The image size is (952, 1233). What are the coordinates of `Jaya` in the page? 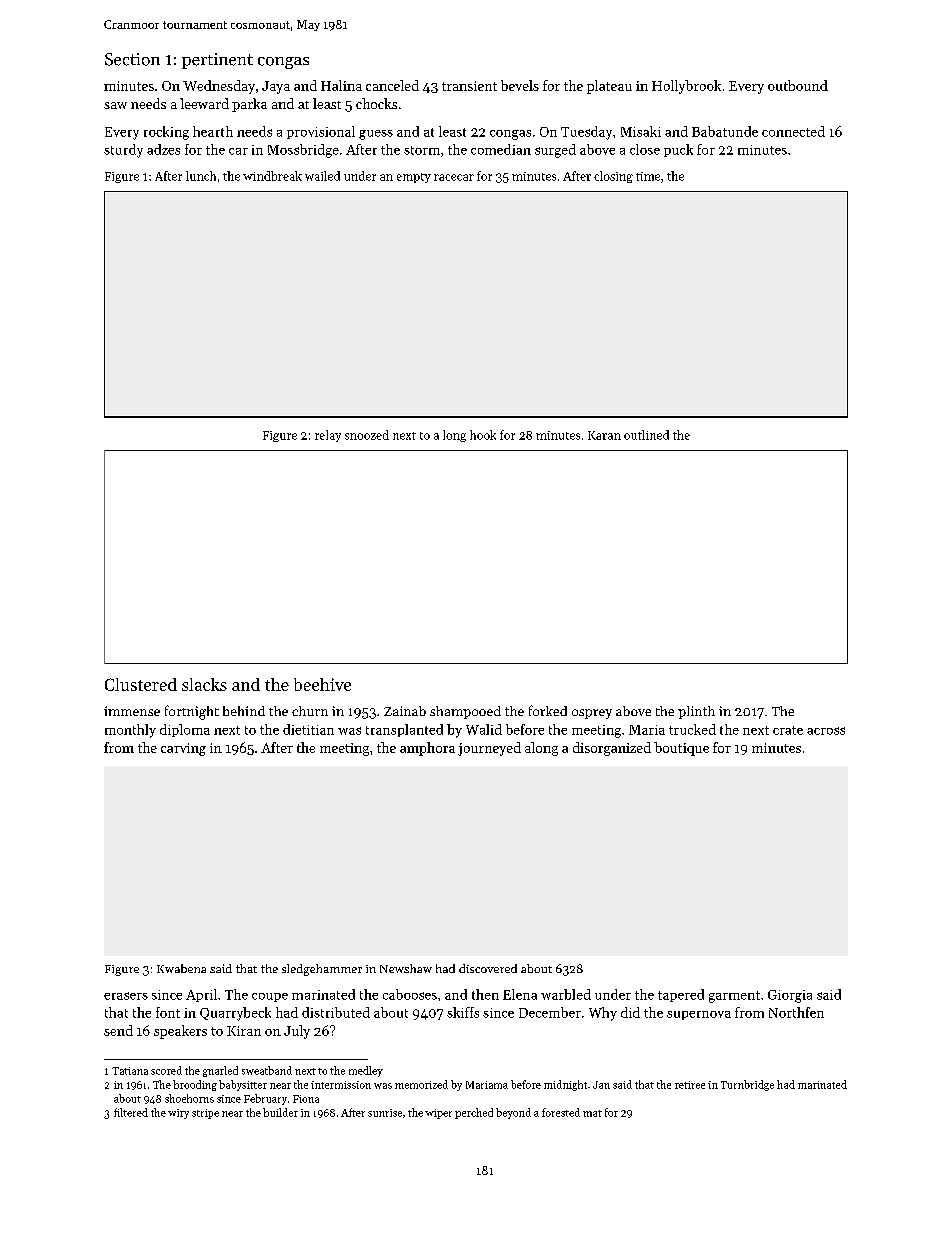 It's located at (276, 87).
